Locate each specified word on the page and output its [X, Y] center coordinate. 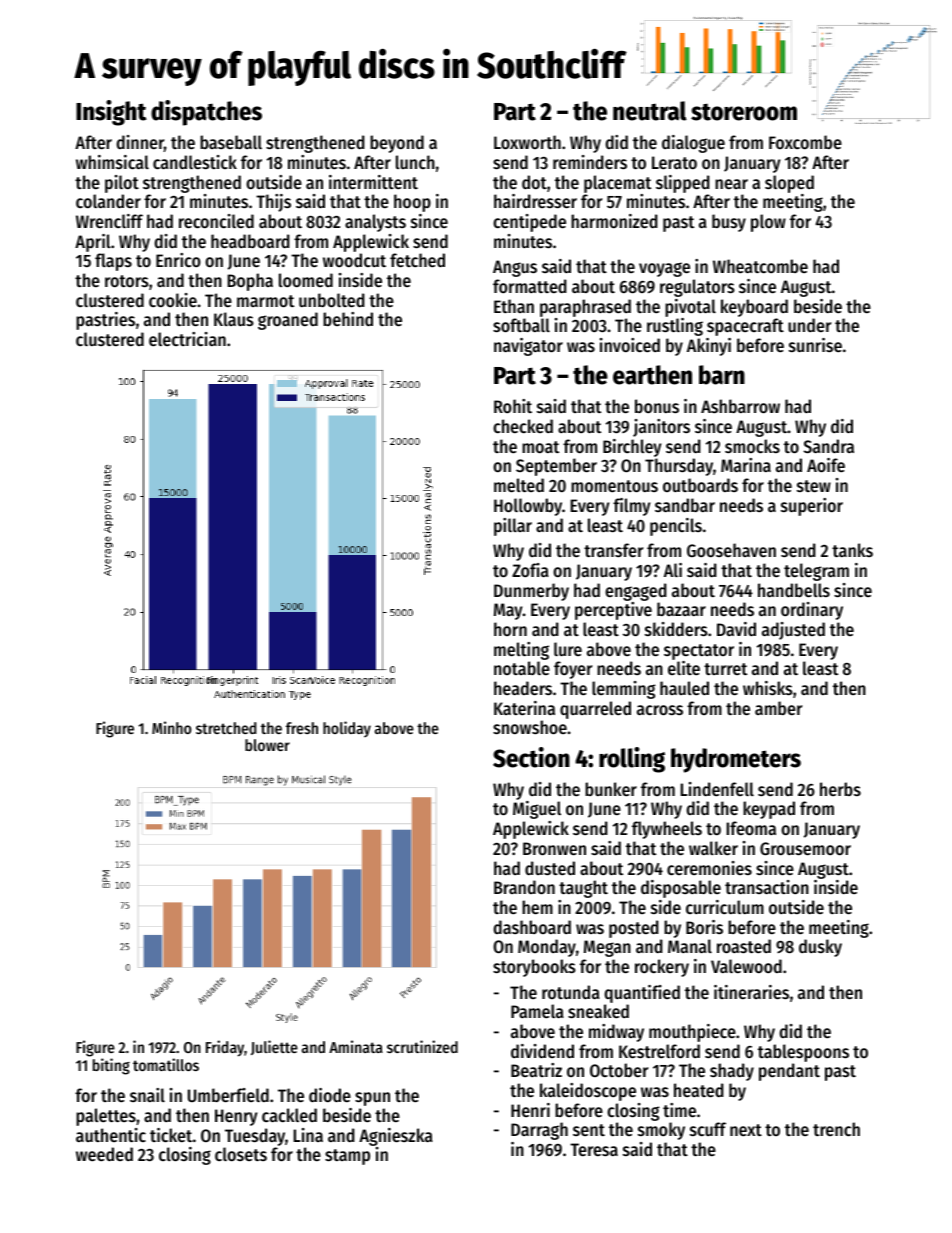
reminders [590, 162]
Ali [673, 570]
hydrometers [736, 760]
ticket [171, 1135]
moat [540, 447]
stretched [226, 728]
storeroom [744, 112]
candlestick [195, 162]
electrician [187, 339]
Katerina [524, 708]
